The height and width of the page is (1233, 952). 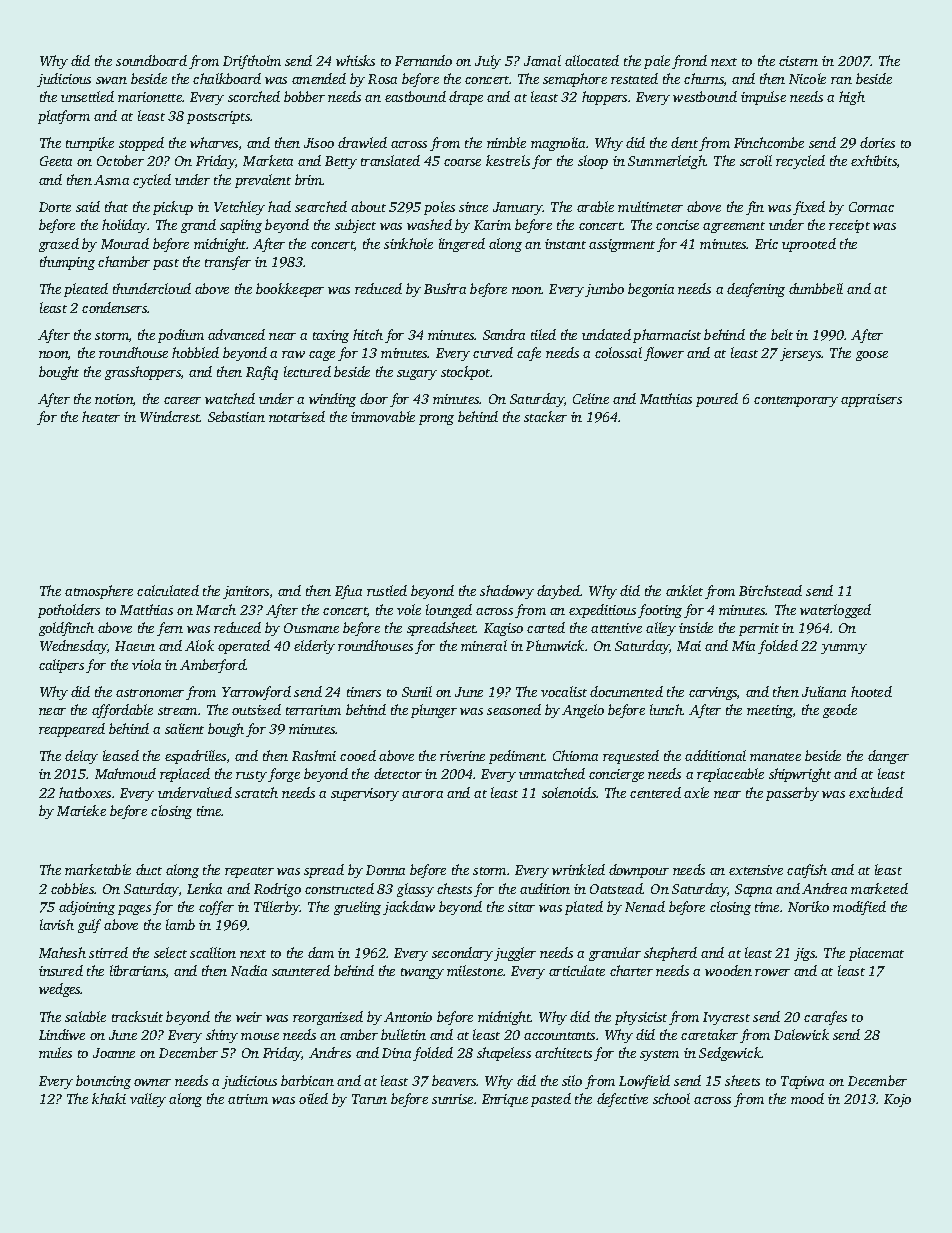 I want to click on placemat, so click(x=876, y=954).
